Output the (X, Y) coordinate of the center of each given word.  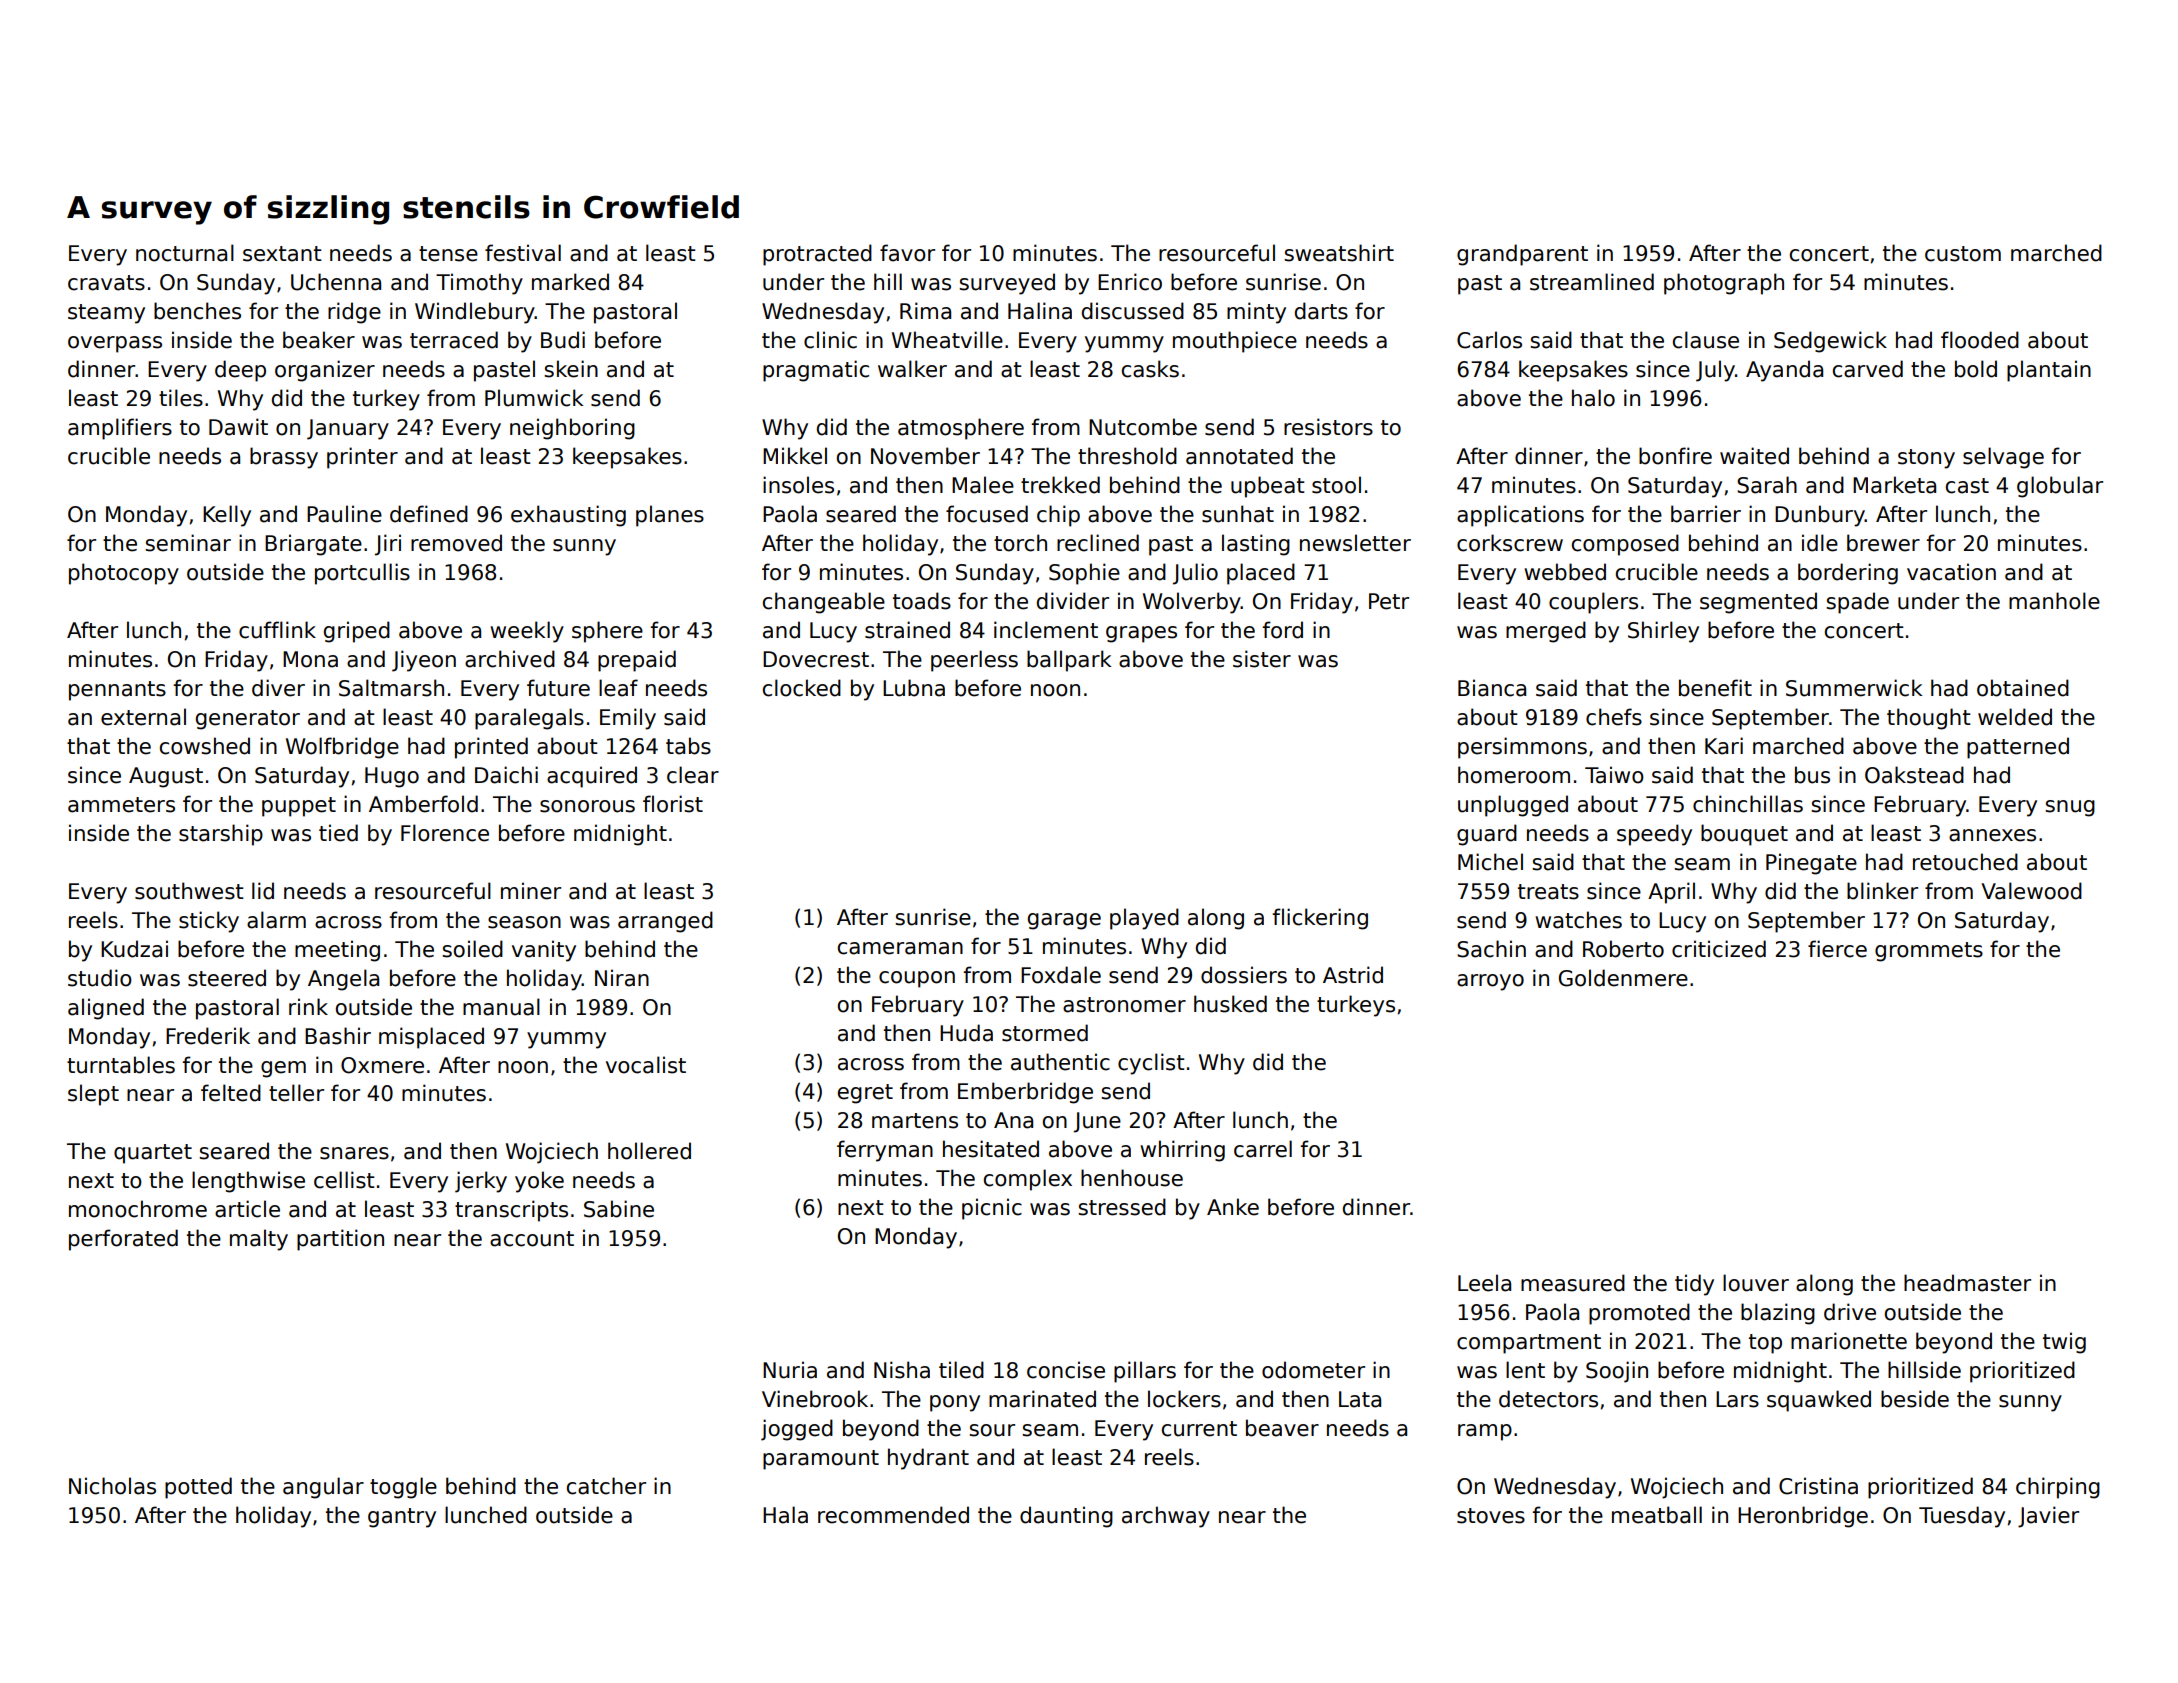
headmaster (1967, 1283)
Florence (445, 833)
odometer (1313, 1370)
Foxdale (1061, 975)
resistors (1328, 427)
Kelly (227, 516)
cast (1967, 486)
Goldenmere (1623, 978)
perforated (123, 1240)
